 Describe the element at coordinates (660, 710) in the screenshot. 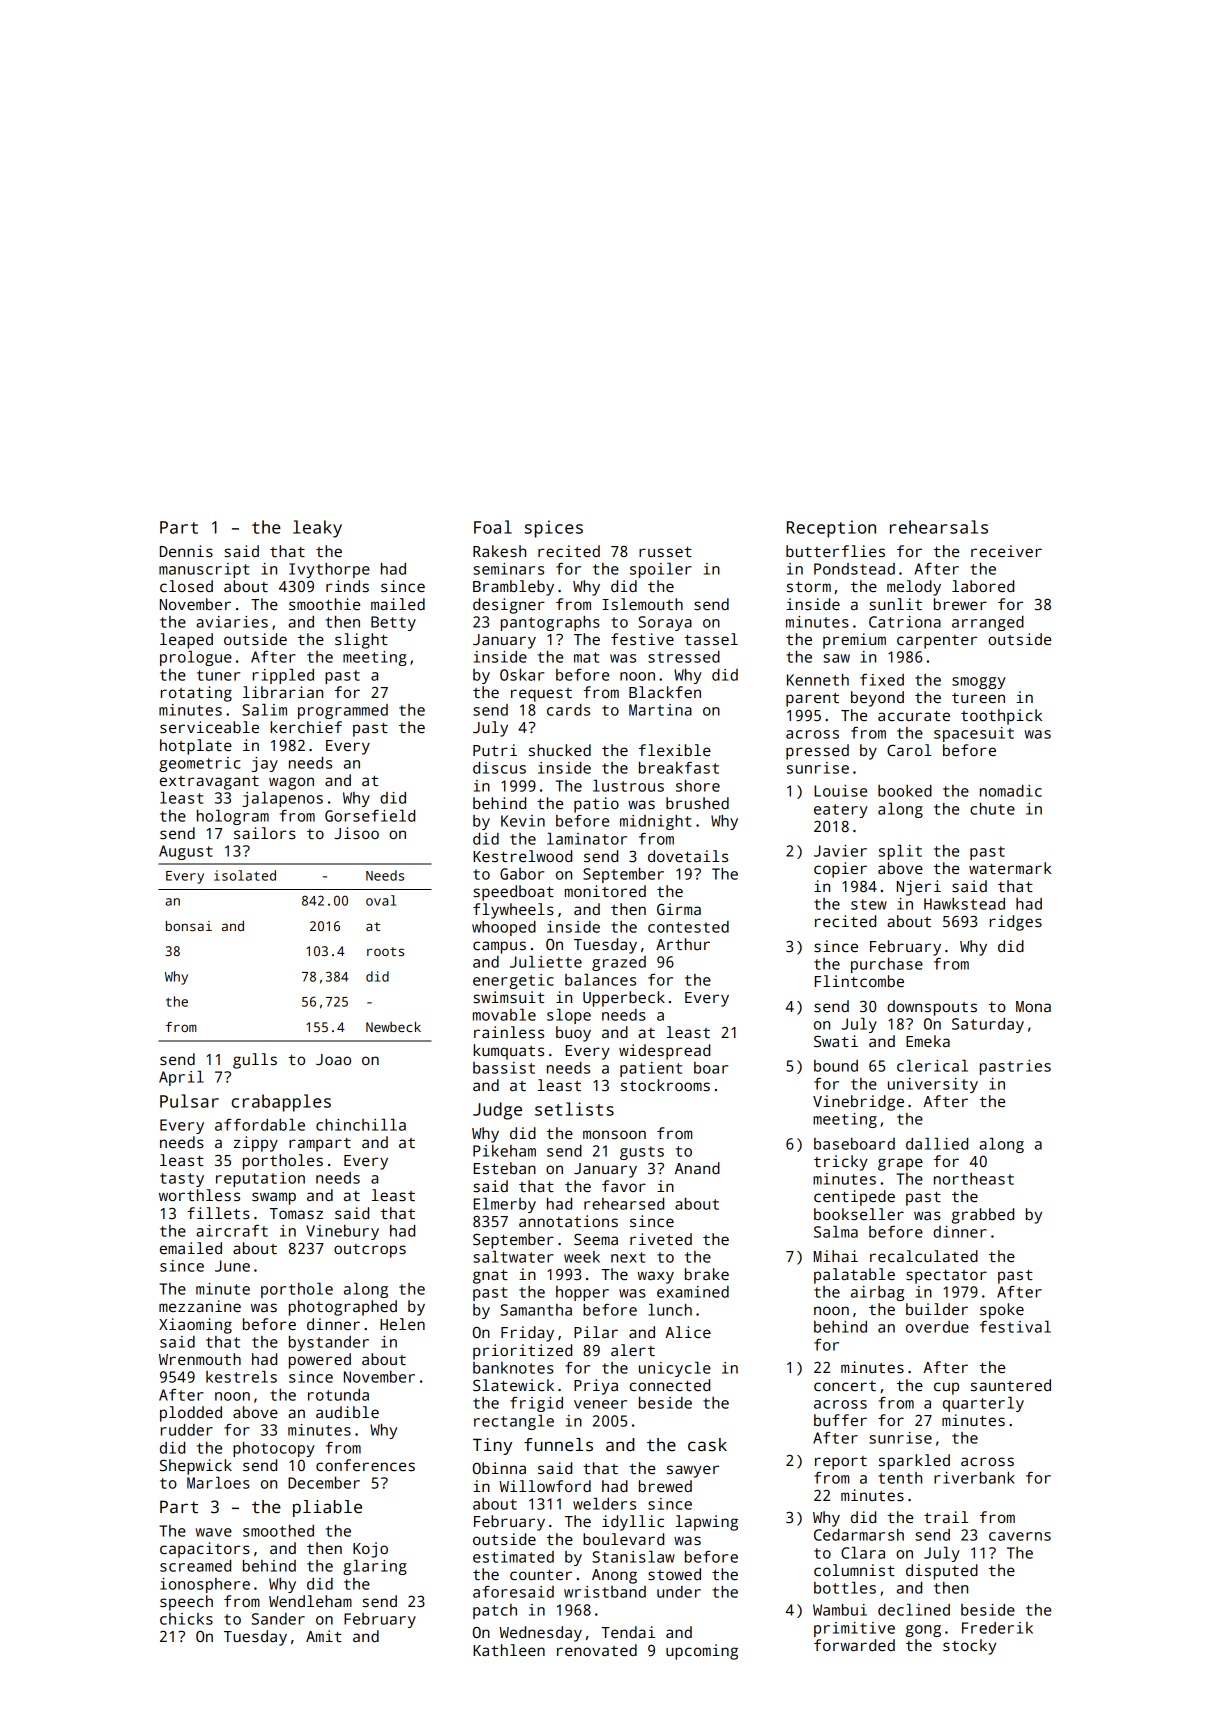

I see `Martina` at that location.
